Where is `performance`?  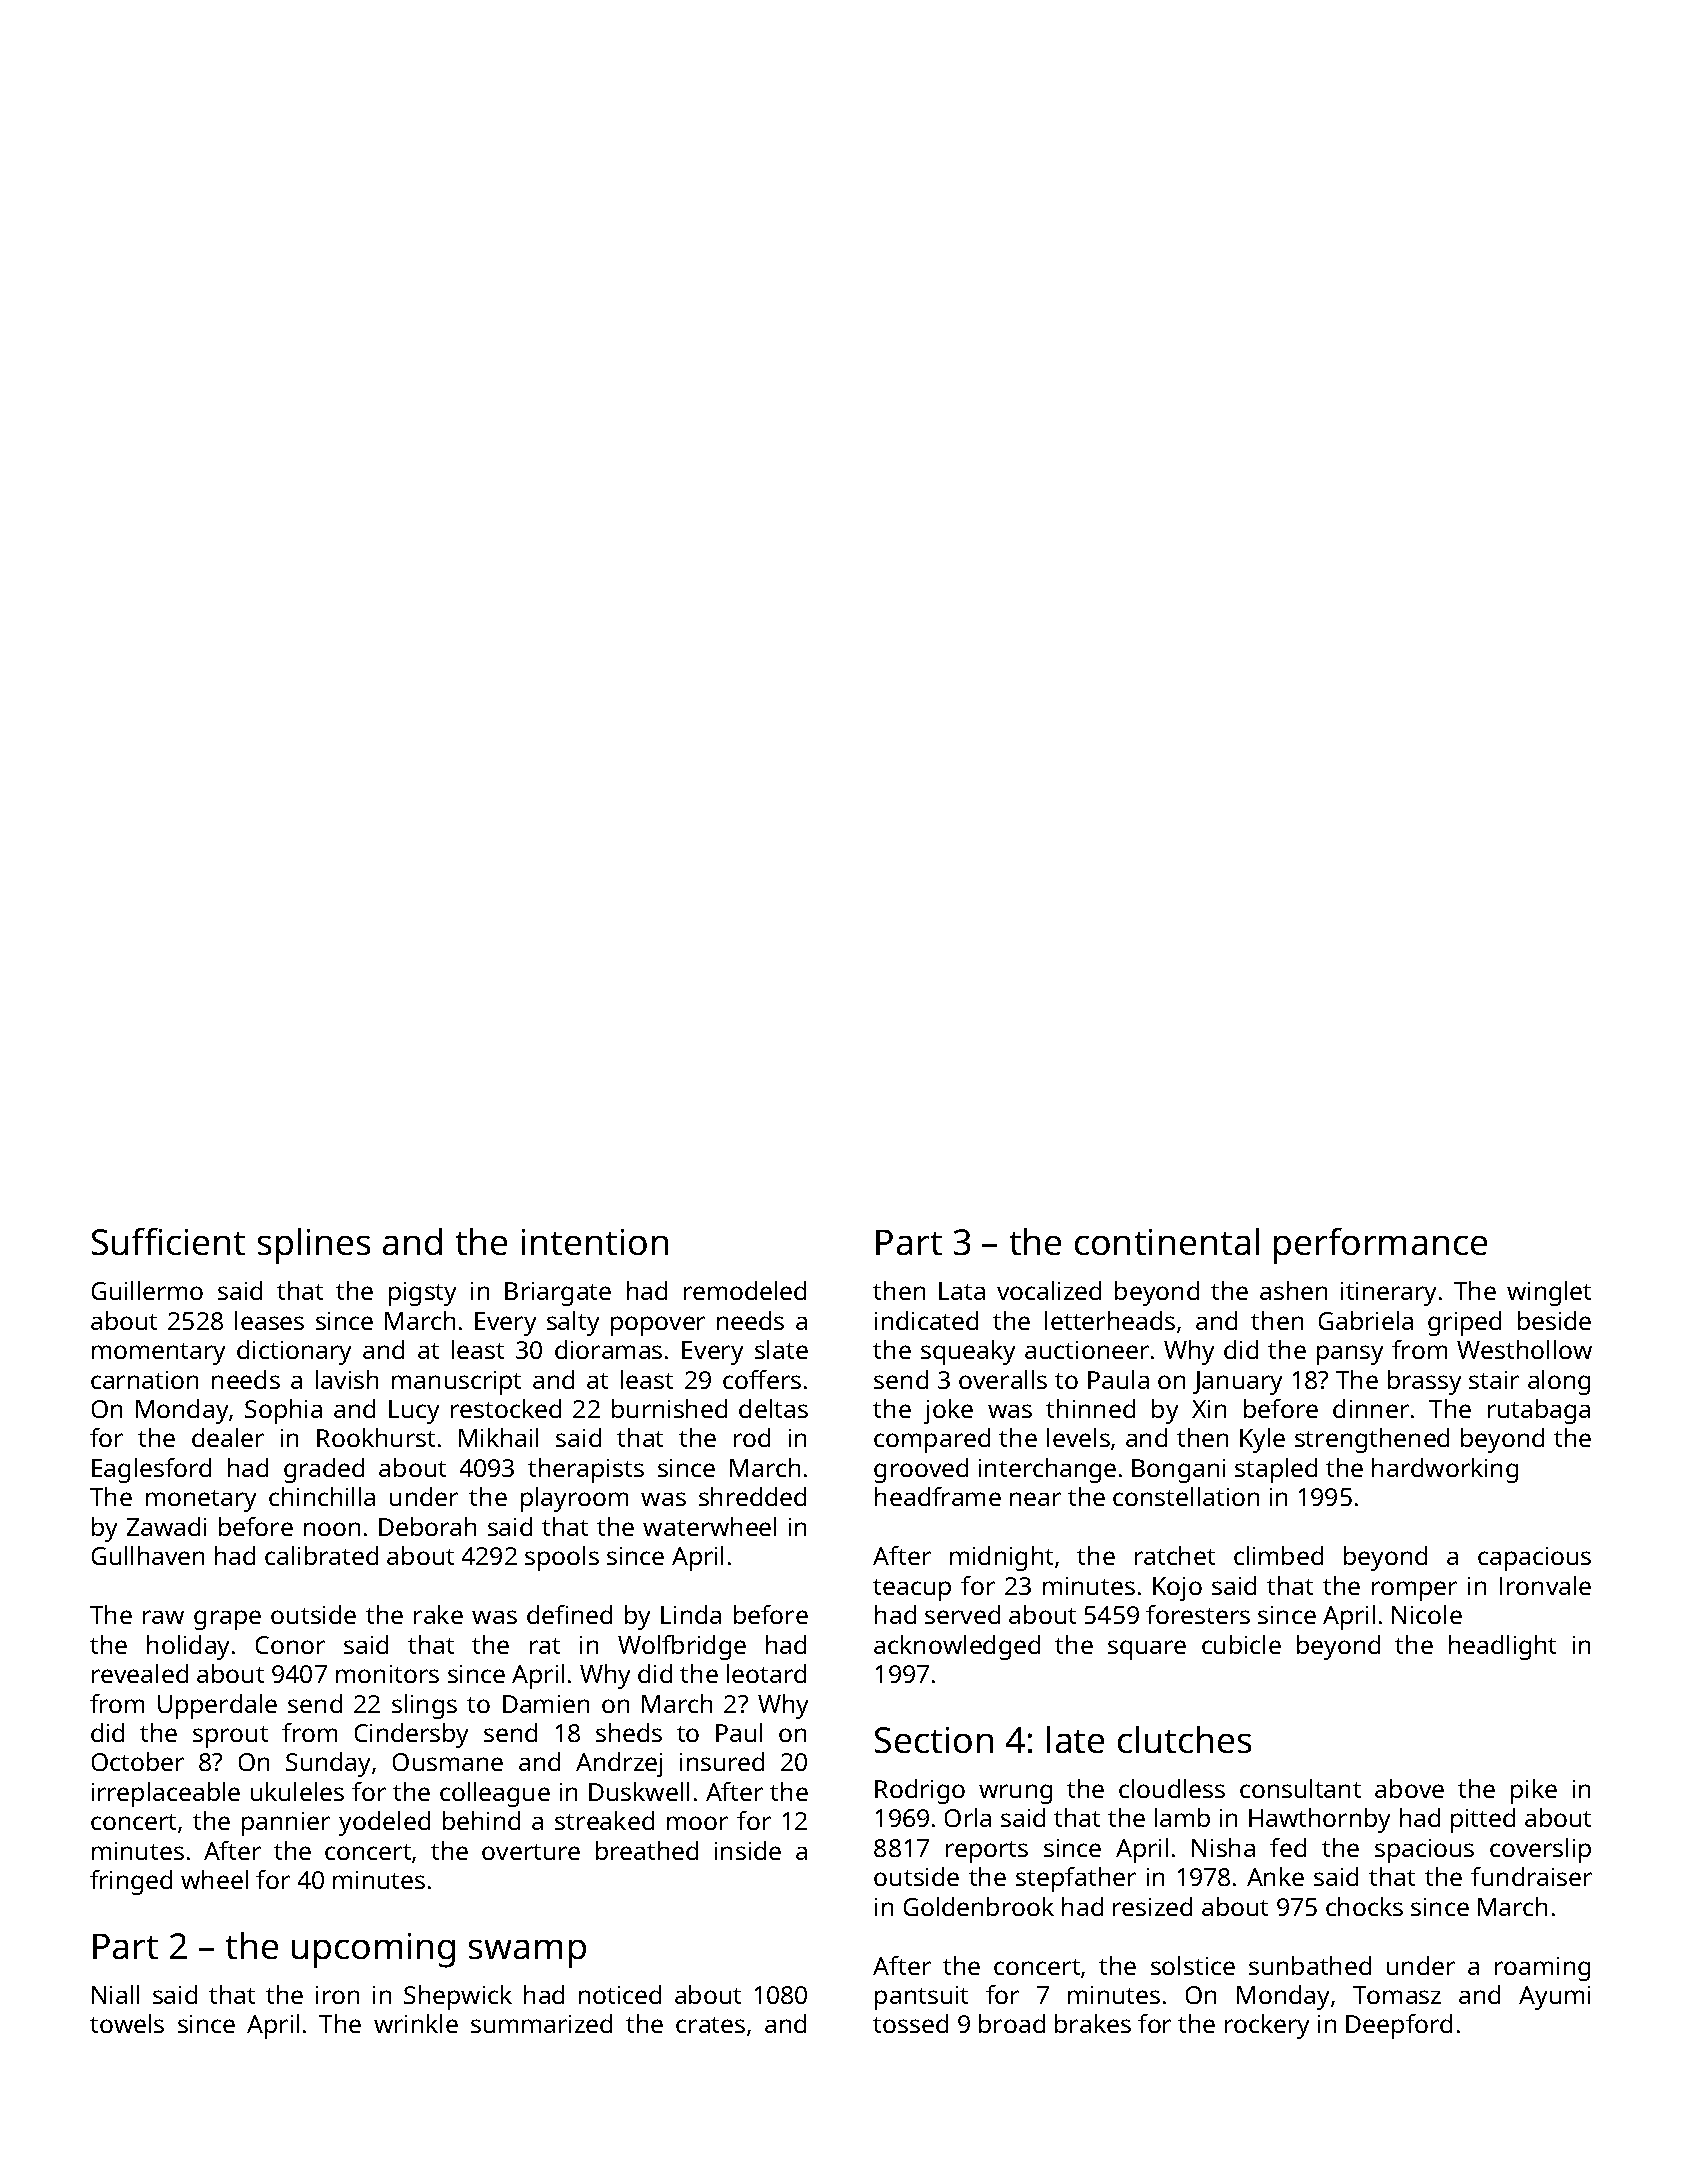
performance is located at coordinates (1380, 1246).
